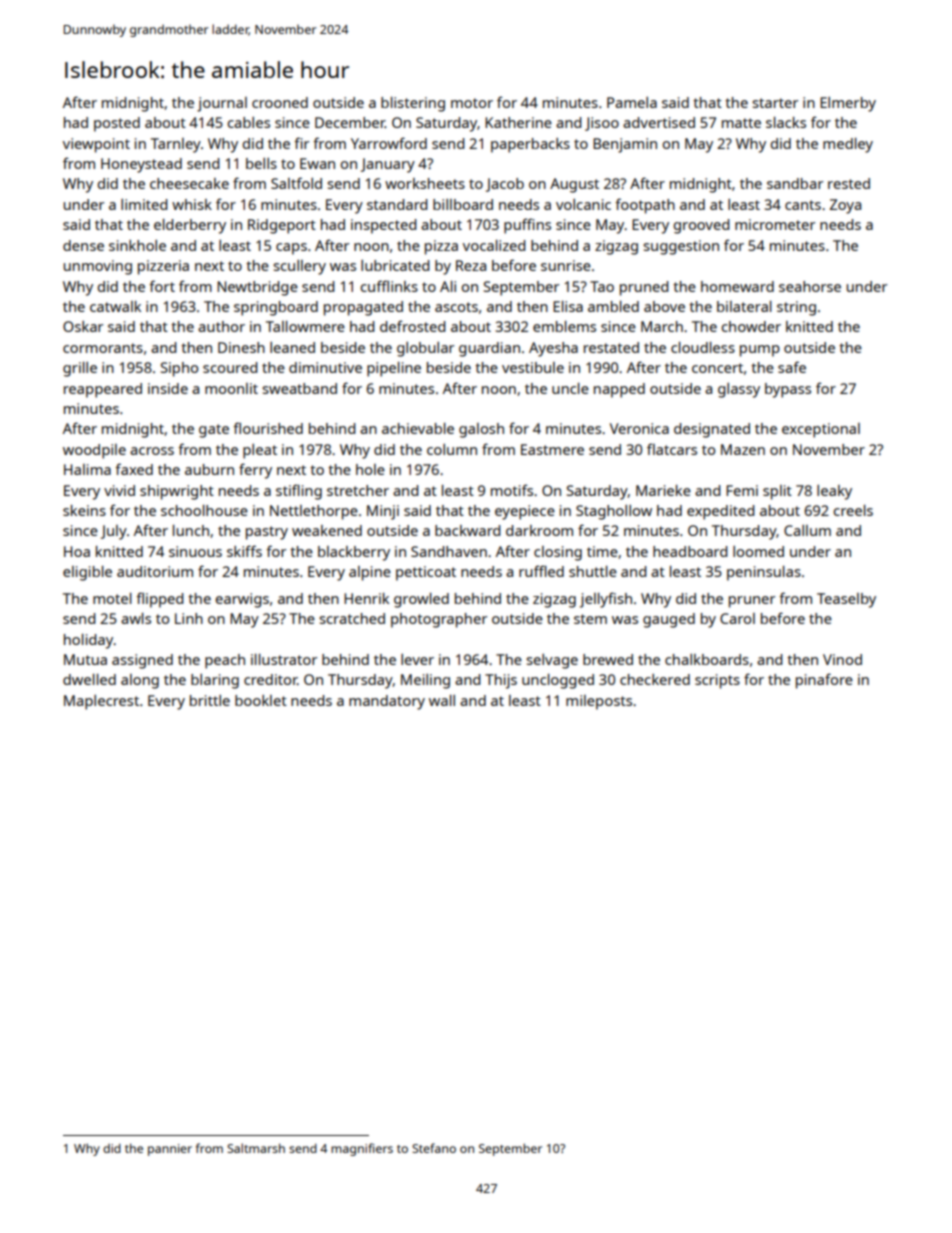  What do you see at coordinates (222, 104) in the page?
I see `journal` at bounding box center [222, 104].
